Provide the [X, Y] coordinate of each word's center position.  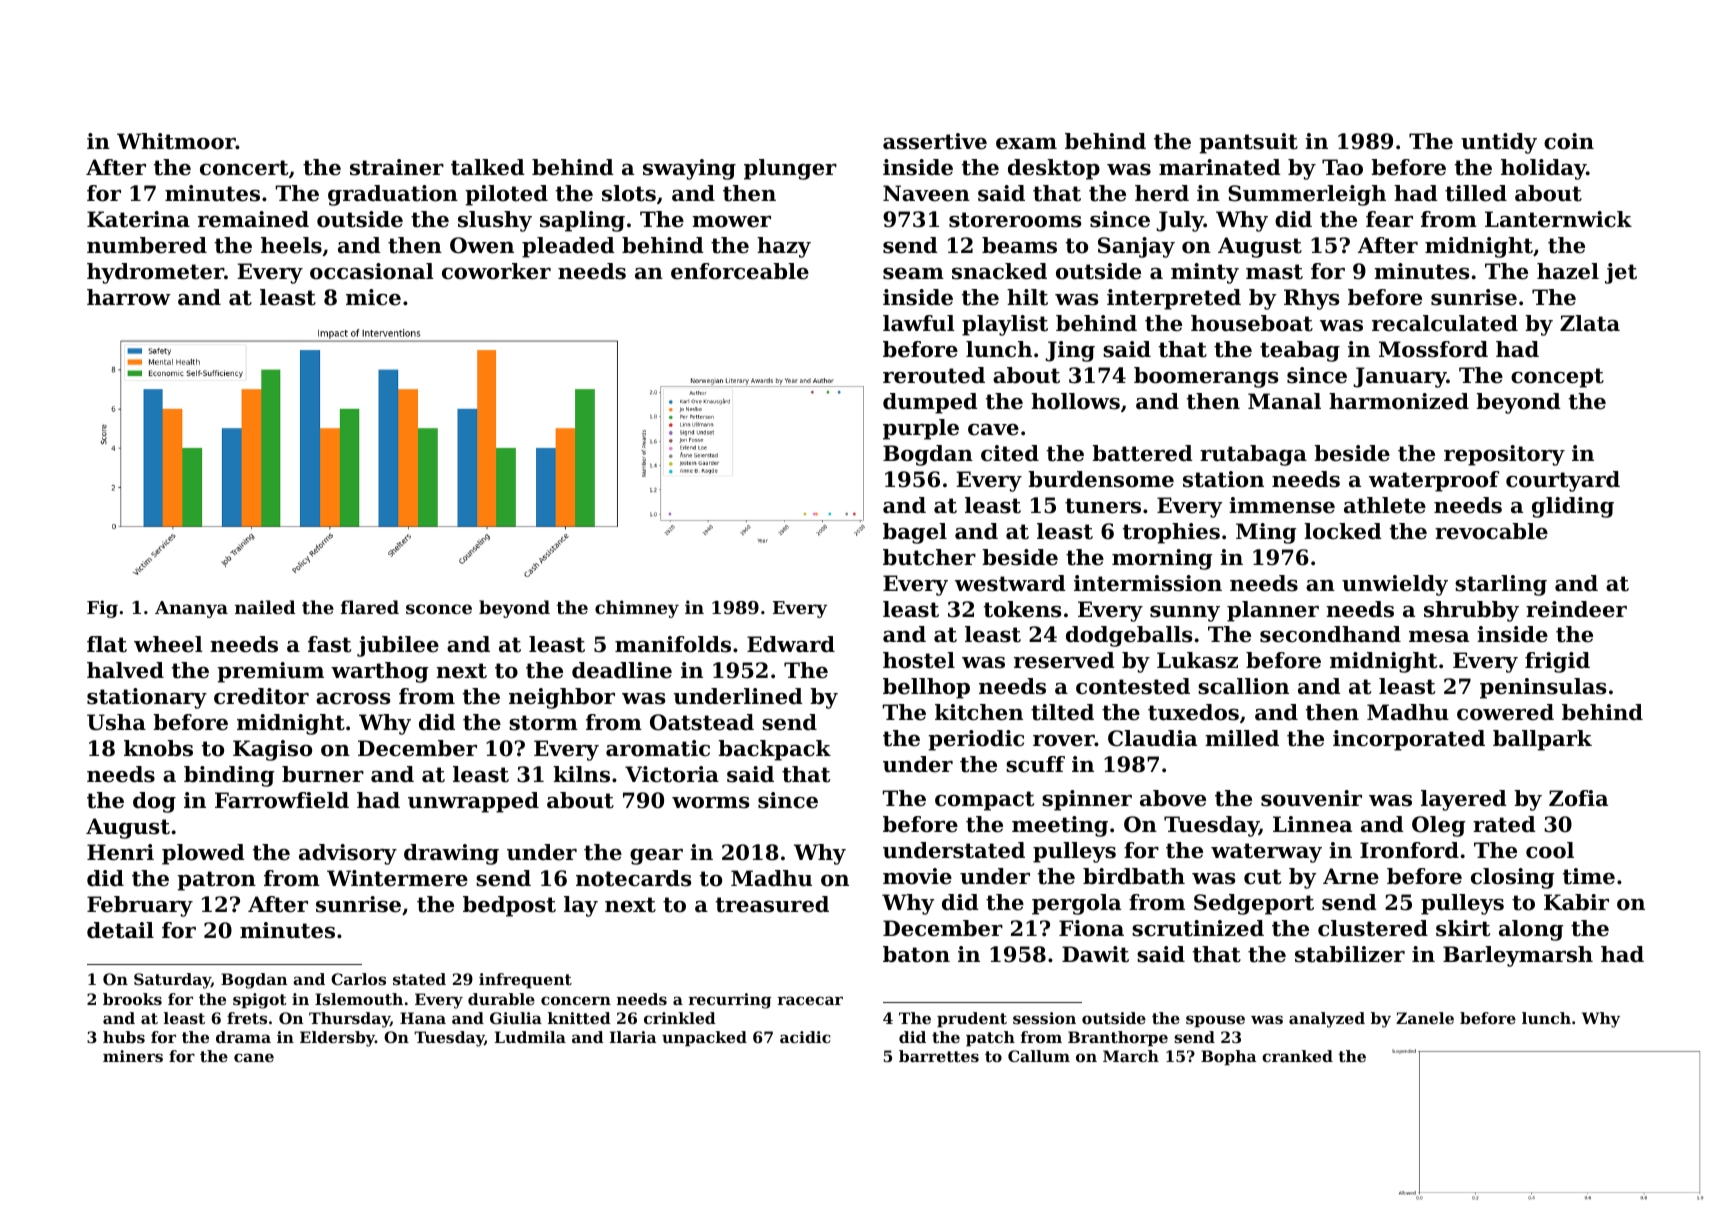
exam [1026, 144]
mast [1274, 272]
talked [488, 167]
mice [373, 297]
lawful [919, 323]
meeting [1060, 826]
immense [1282, 505]
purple [921, 429]
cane [254, 1057]
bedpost [509, 906]
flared [370, 607]
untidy [1499, 143]
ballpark [1542, 740]
